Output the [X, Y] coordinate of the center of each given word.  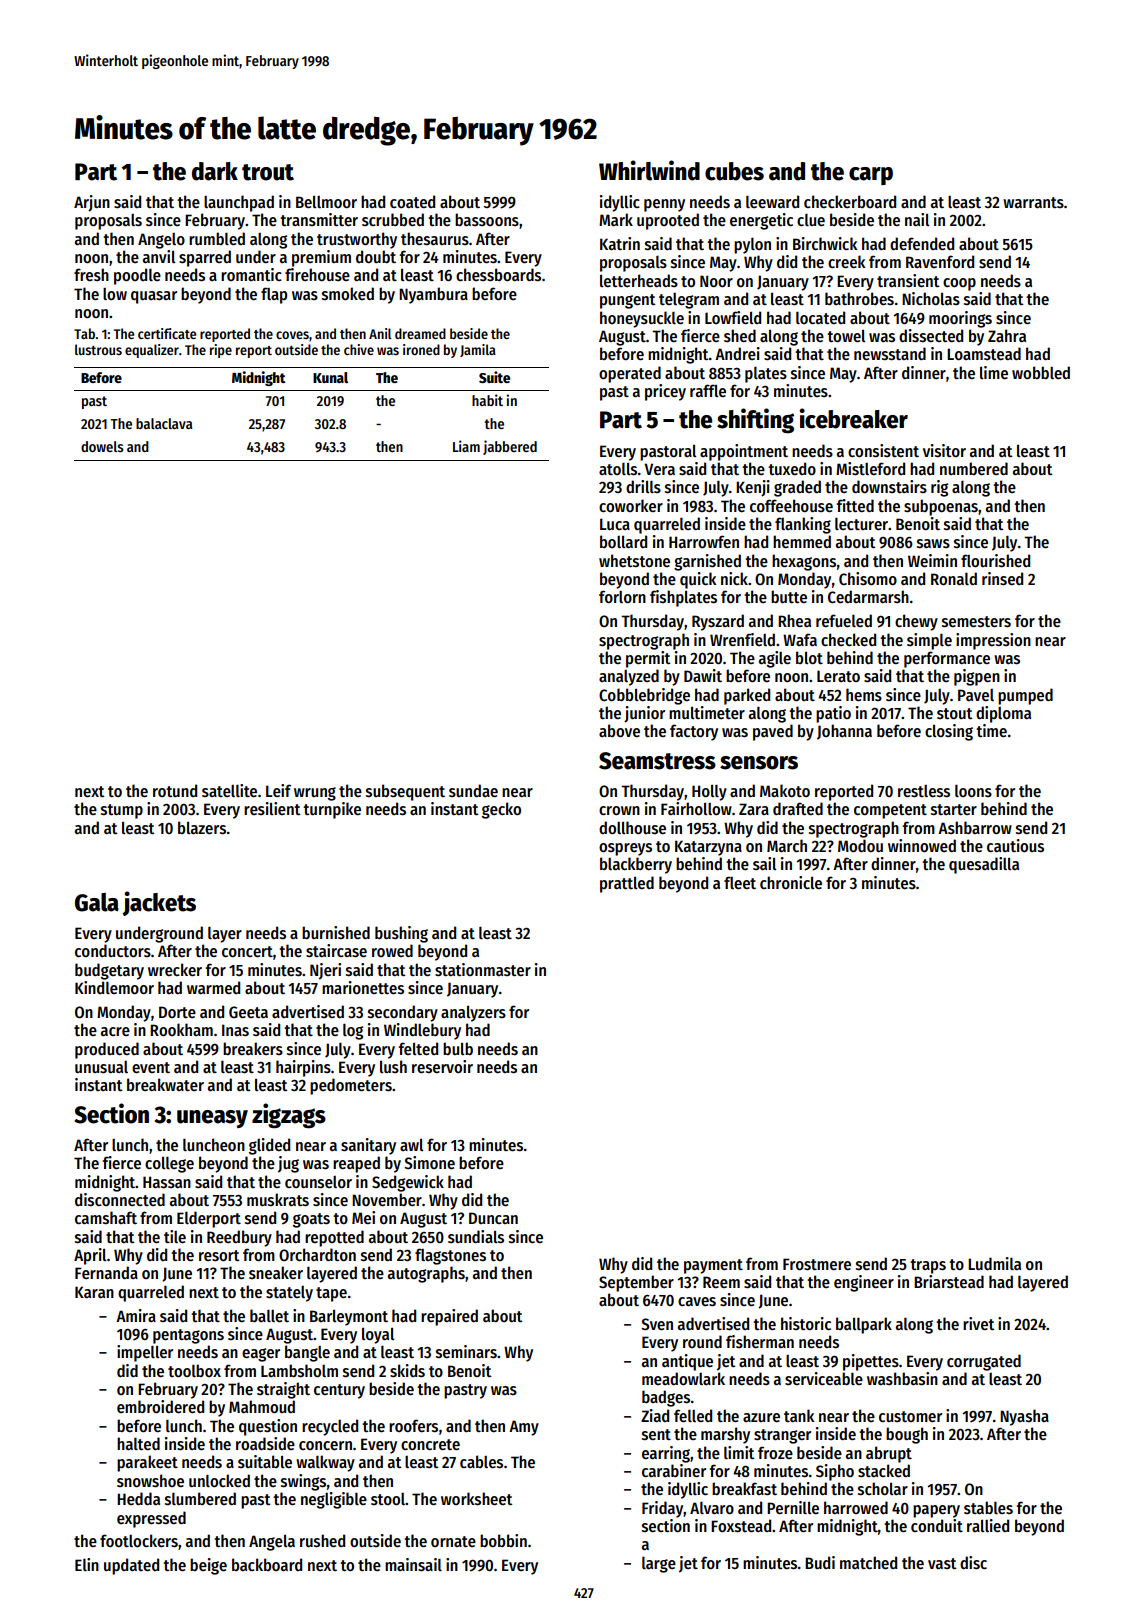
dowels [102, 446]
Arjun [92, 203]
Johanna [844, 732]
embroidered [160, 1406]
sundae [473, 790]
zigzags [289, 1116]
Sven [657, 1324]
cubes [734, 171]
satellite [229, 790]
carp [871, 176]
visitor [944, 451]
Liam [466, 446]
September [636, 1283]
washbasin [902, 1379]
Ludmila [994, 1263]
